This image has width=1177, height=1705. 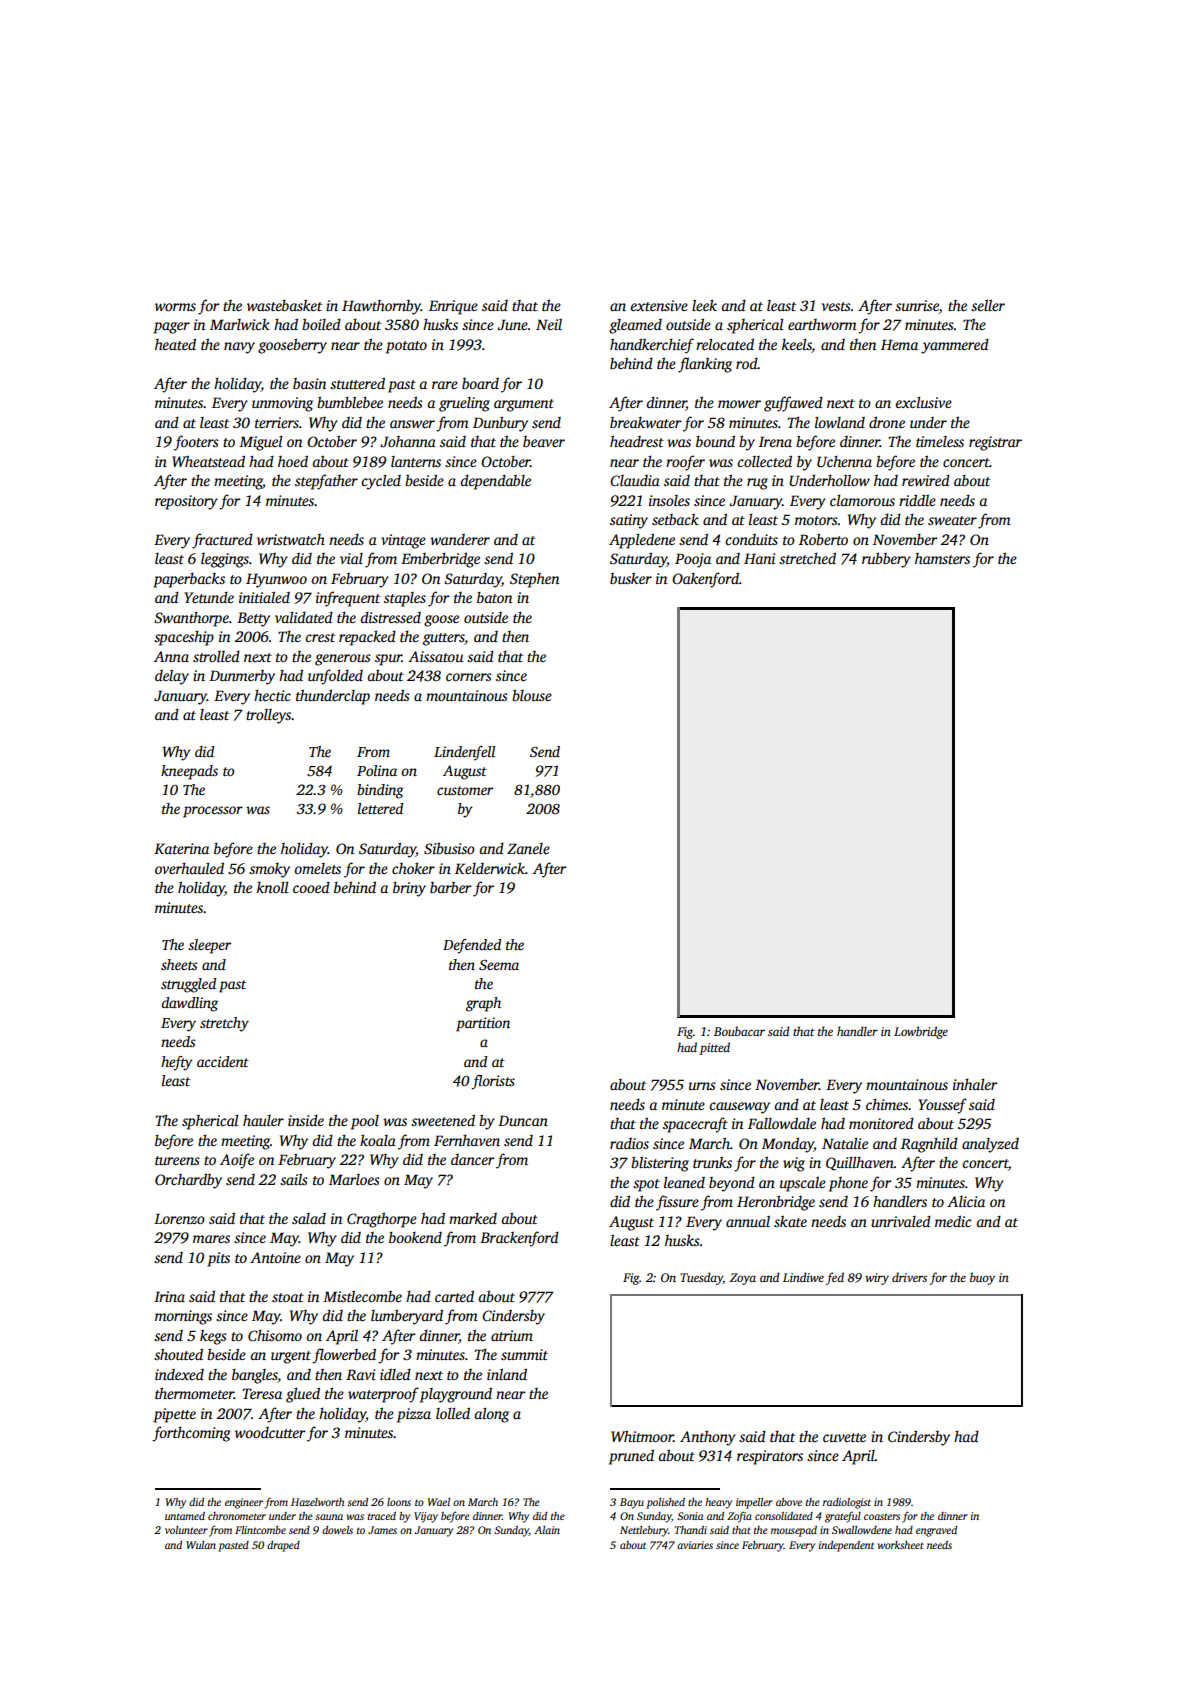 I want to click on Lindiwe, so click(x=803, y=1277).
